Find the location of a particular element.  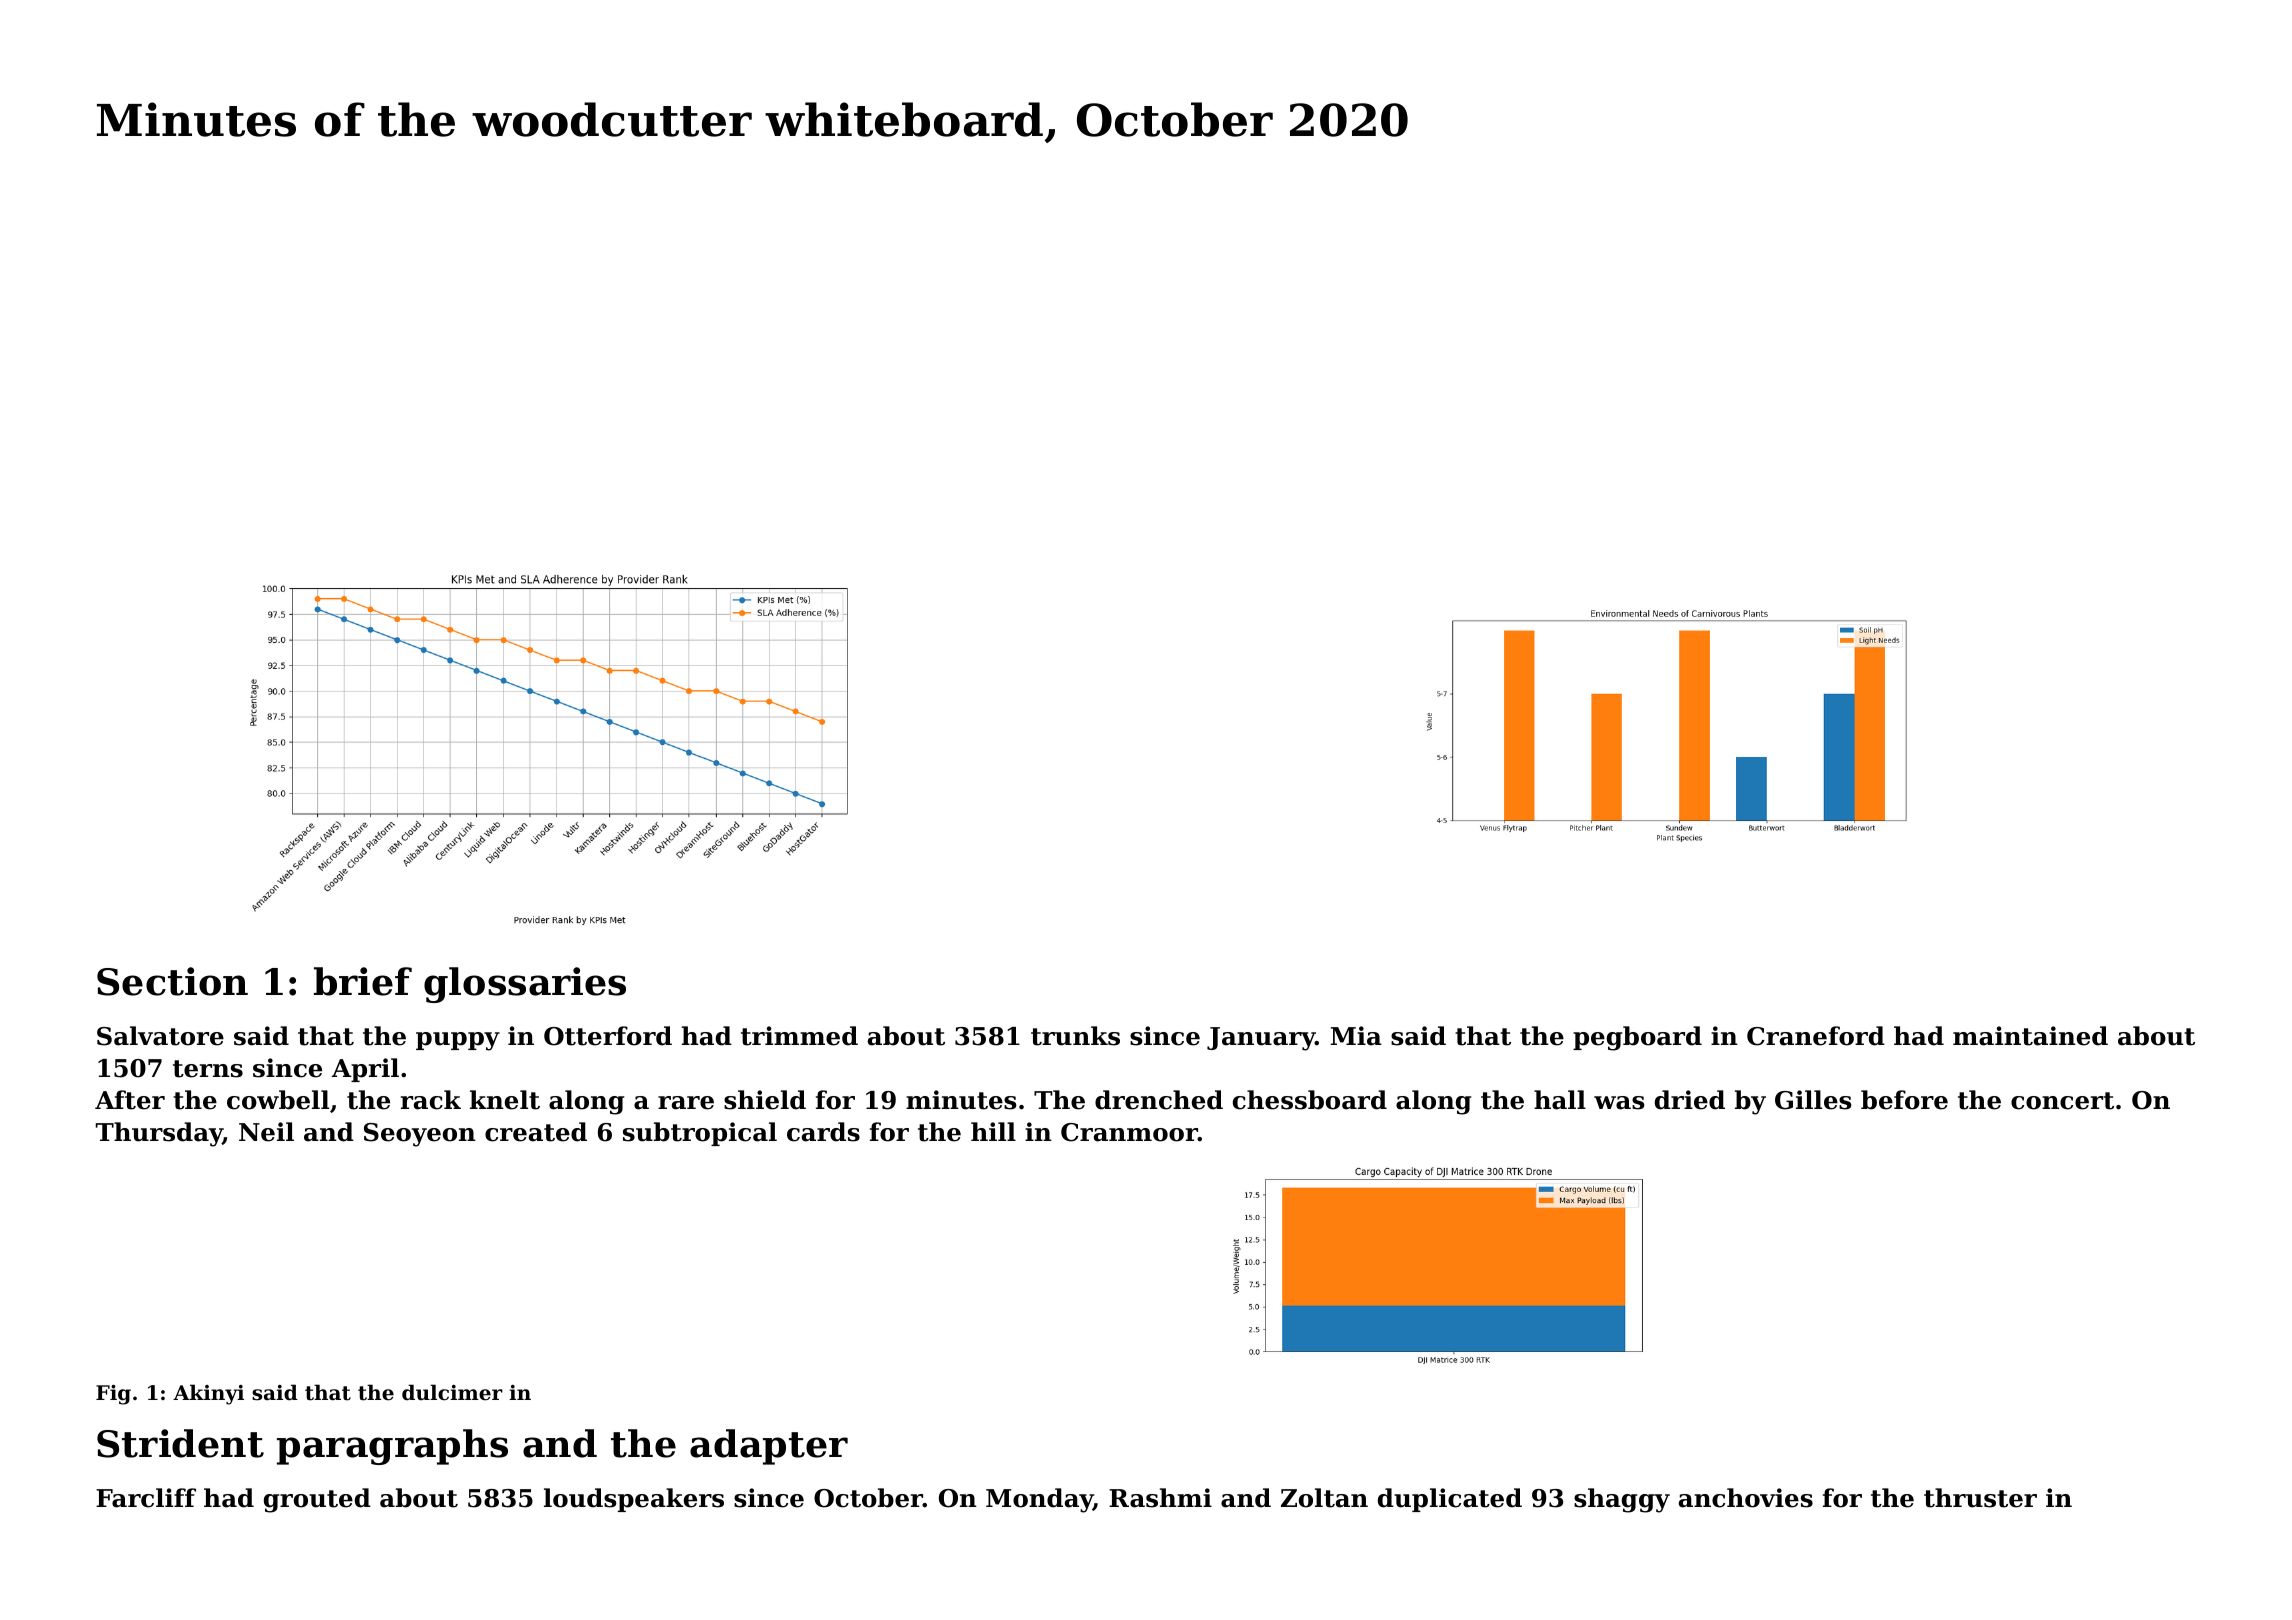

brief is located at coordinates (363, 981).
